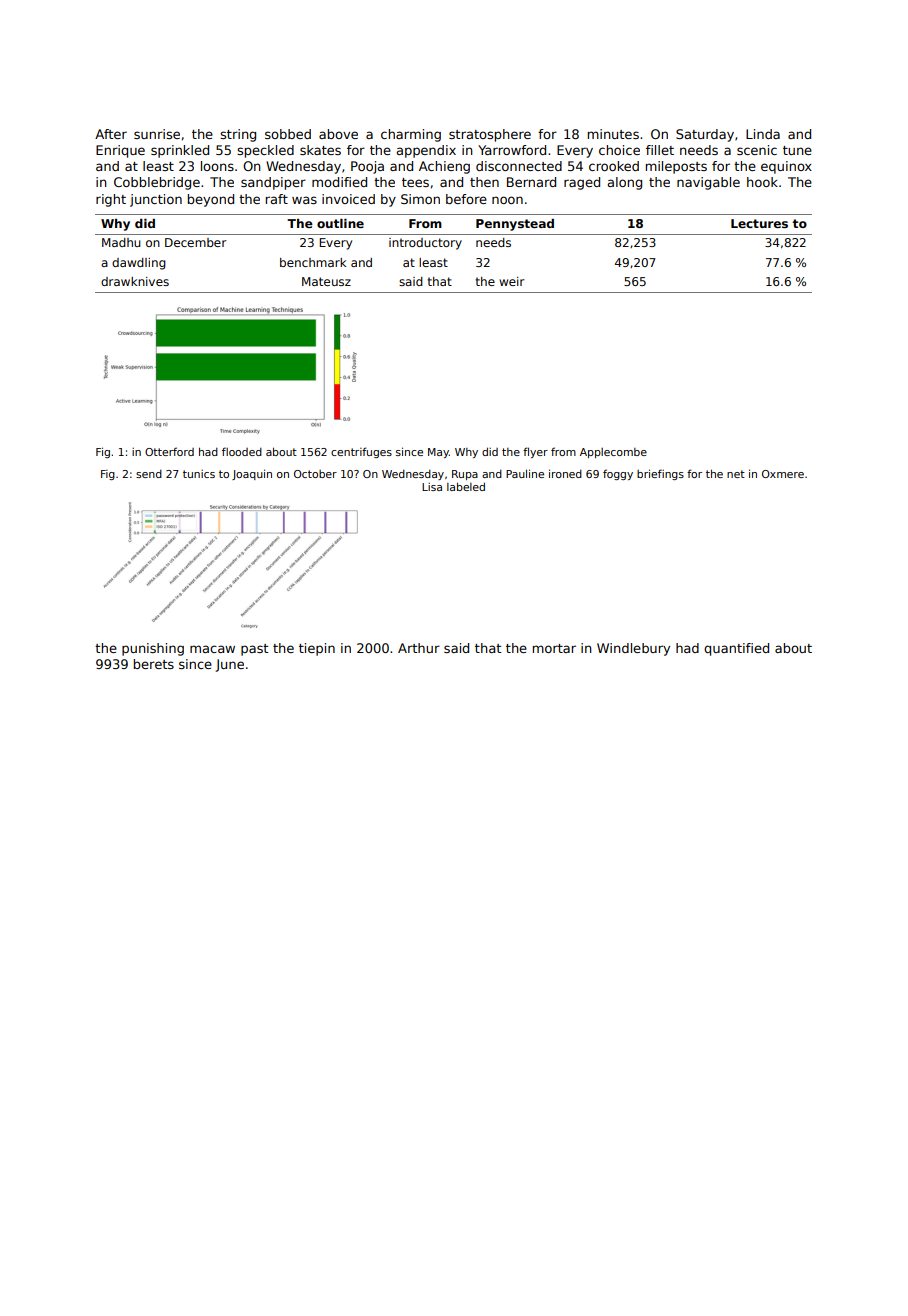  What do you see at coordinates (254, 650) in the screenshot?
I see `past` at bounding box center [254, 650].
